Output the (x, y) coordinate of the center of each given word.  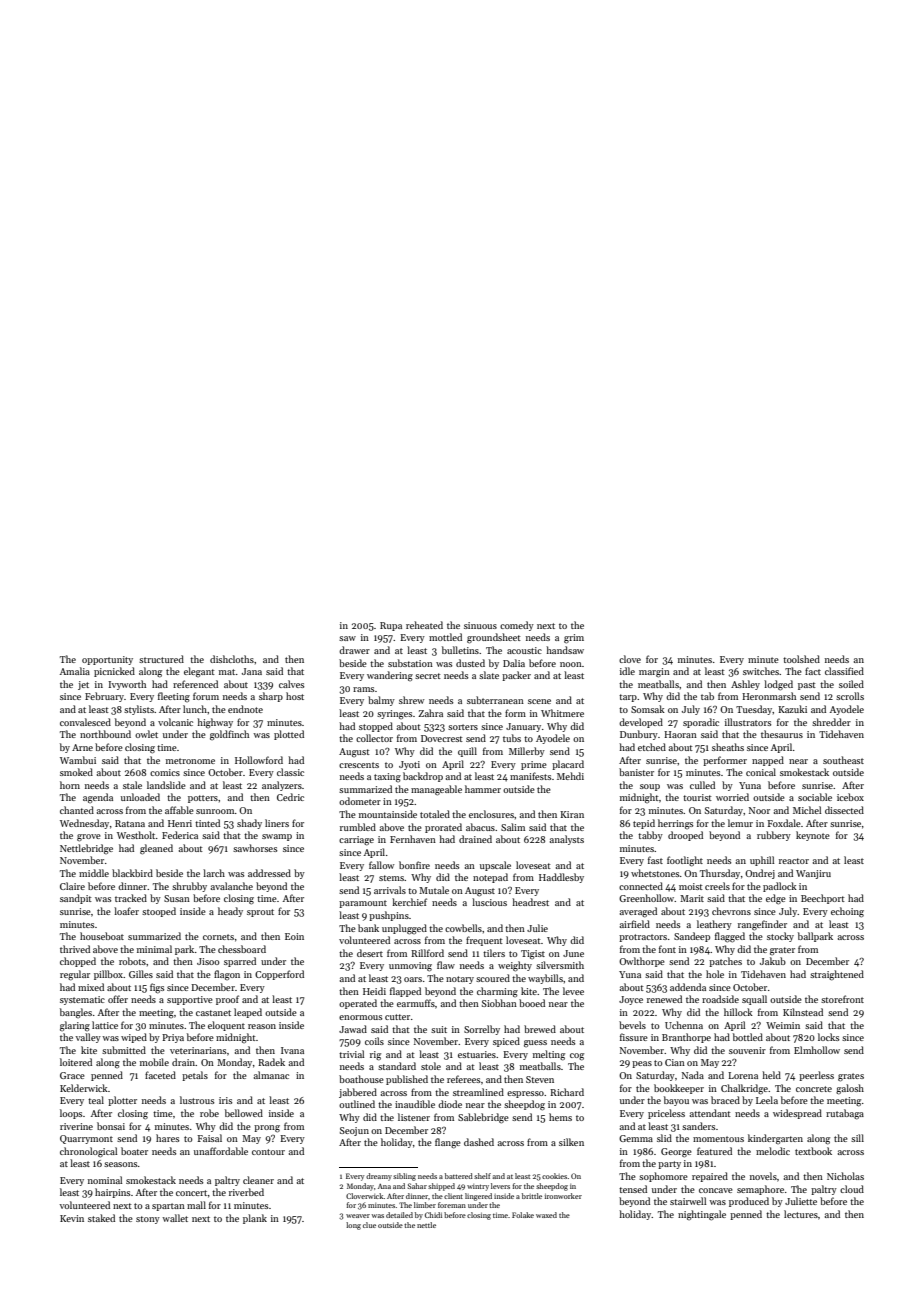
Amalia (75, 671)
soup (650, 787)
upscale (495, 866)
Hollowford (259, 760)
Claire (72, 886)
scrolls (850, 696)
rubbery (774, 836)
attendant (710, 1113)
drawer (354, 650)
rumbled (358, 827)
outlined (357, 1104)
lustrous (197, 1100)
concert (192, 1193)
